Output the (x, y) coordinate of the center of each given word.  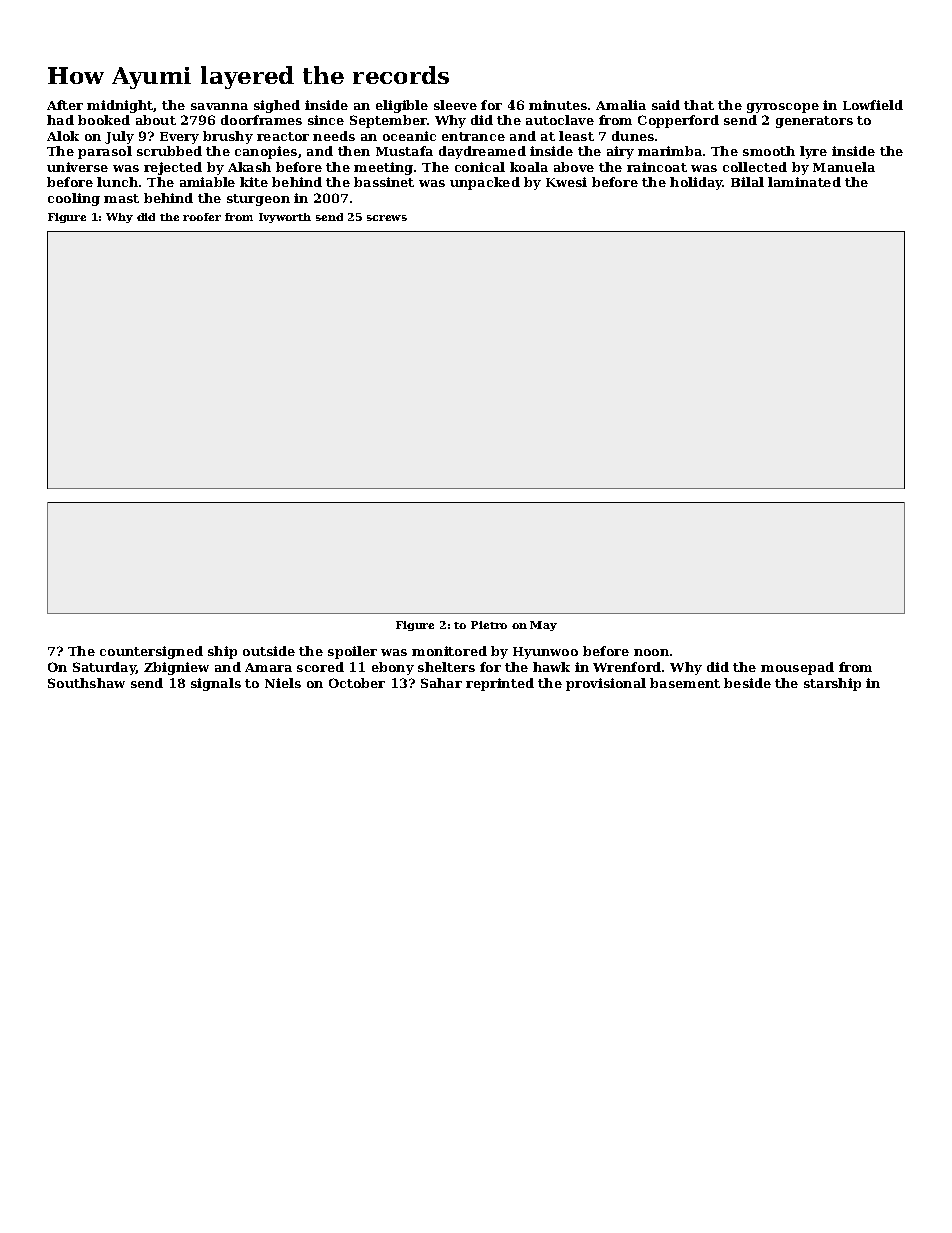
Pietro (489, 625)
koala (529, 167)
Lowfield (873, 105)
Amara (268, 667)
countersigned (151, 652)
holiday (696, 183)
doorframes (261, 120)
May (543, 626)
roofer (202, 217)
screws (387, 218)
